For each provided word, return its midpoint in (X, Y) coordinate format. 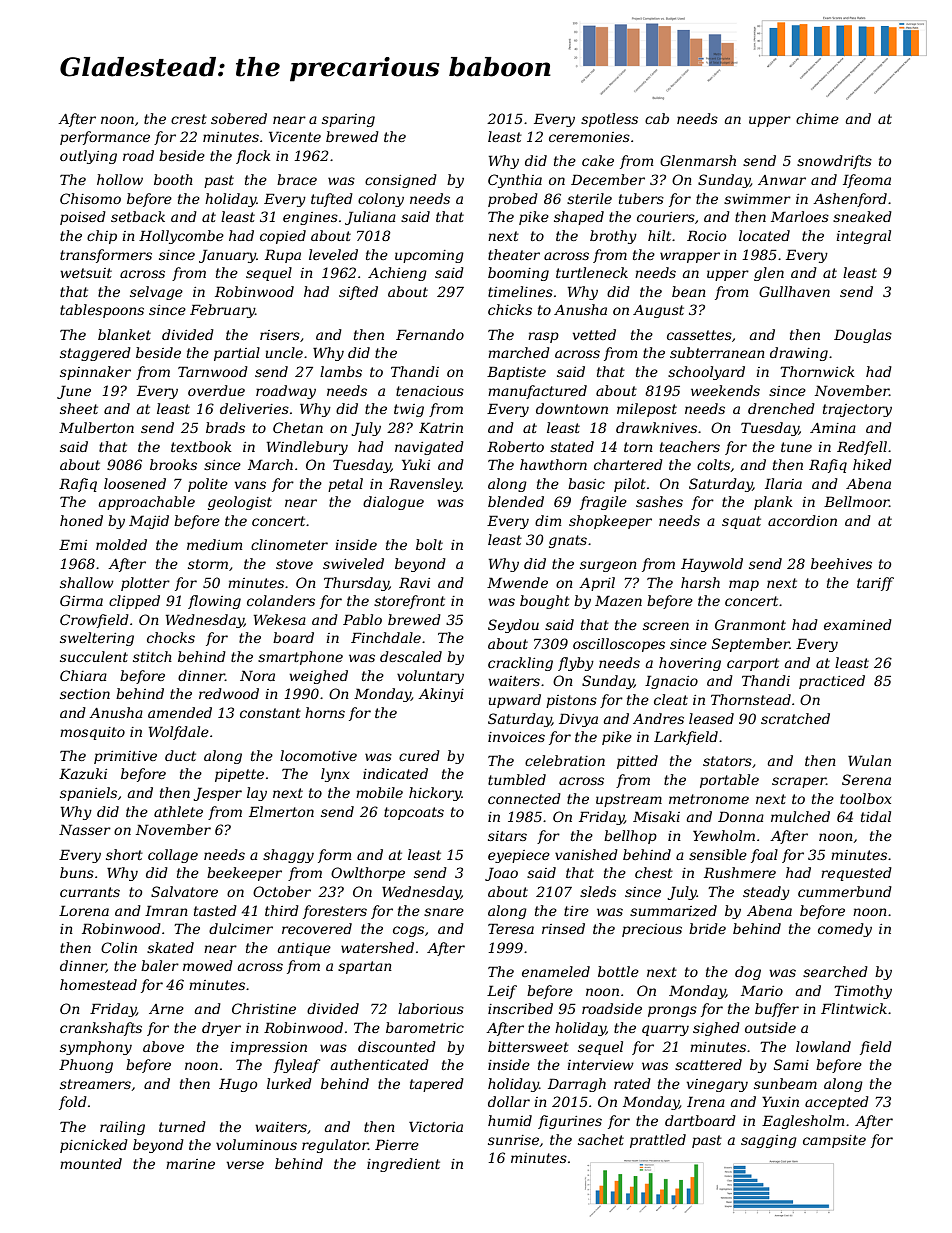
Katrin (441, 427)
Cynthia (515, 181)
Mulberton (96, 427)
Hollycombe (181, 237)
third (282, 910)
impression (268, 1048)
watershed (377, 947)
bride (707, 928)
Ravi (414, 582)
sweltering (97, 639)
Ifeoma (867, 181)
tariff (875, 584)
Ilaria (783, 483)
